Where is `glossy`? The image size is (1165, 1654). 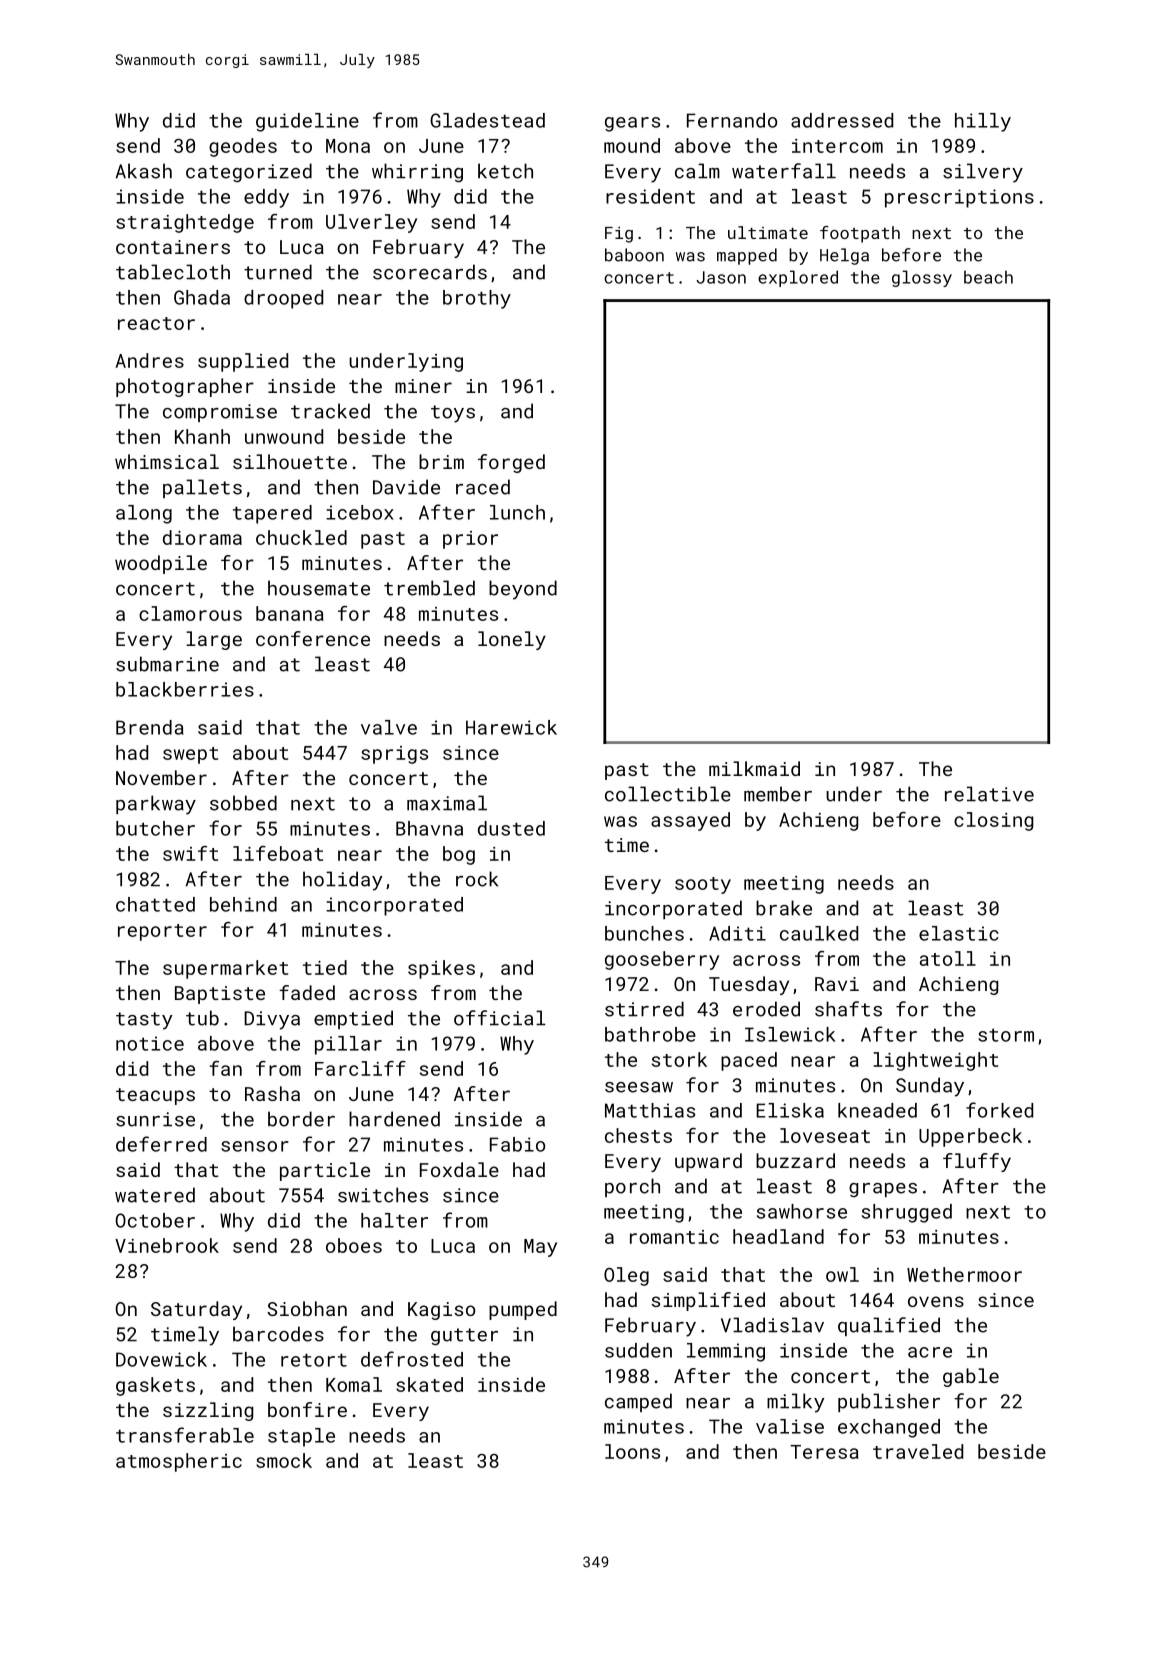 glossy is located at coordinates (922, 278).
